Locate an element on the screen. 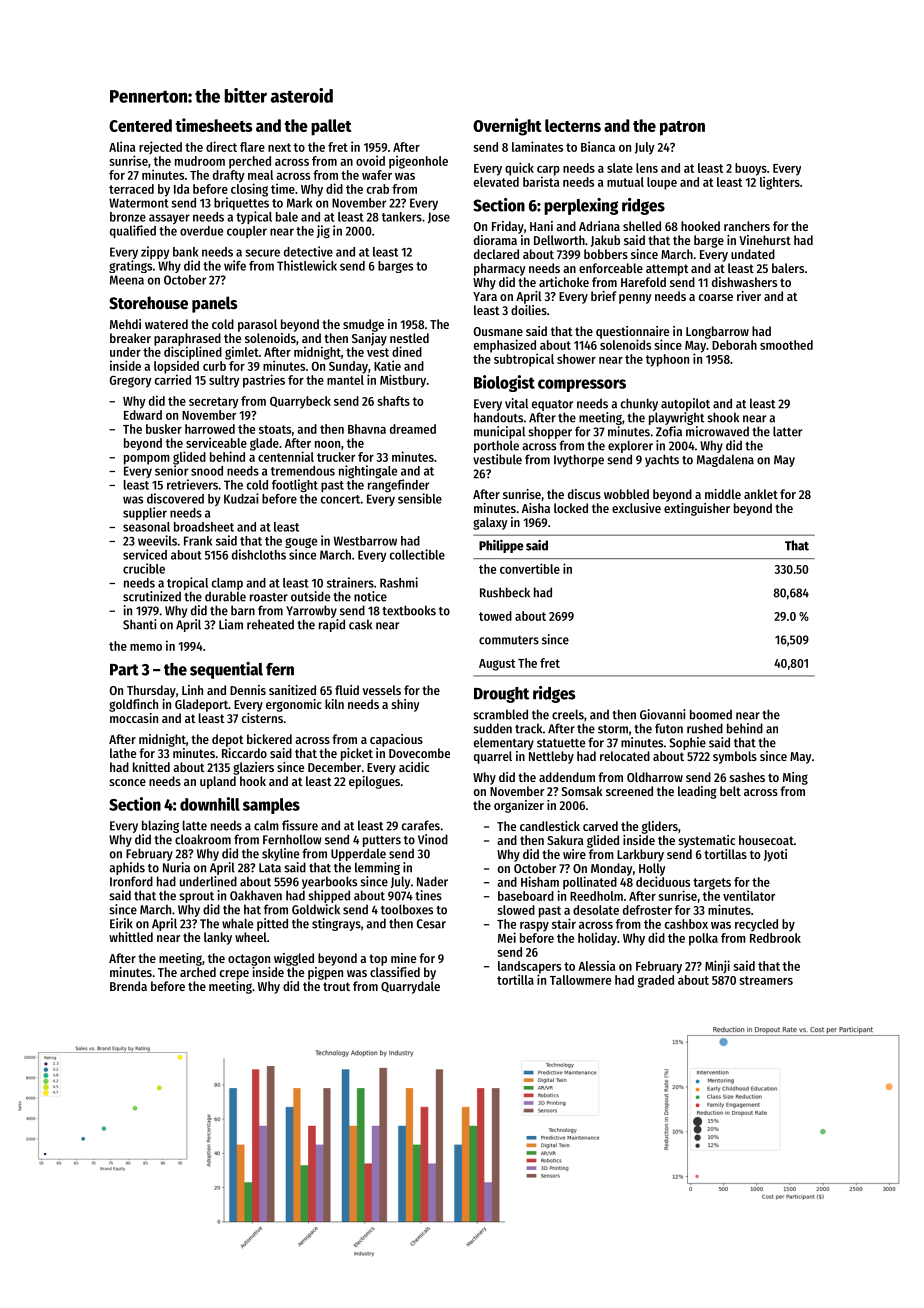 The width and height of the screenshot is (924, 1308). arched is located at coordinates (198, 972).
